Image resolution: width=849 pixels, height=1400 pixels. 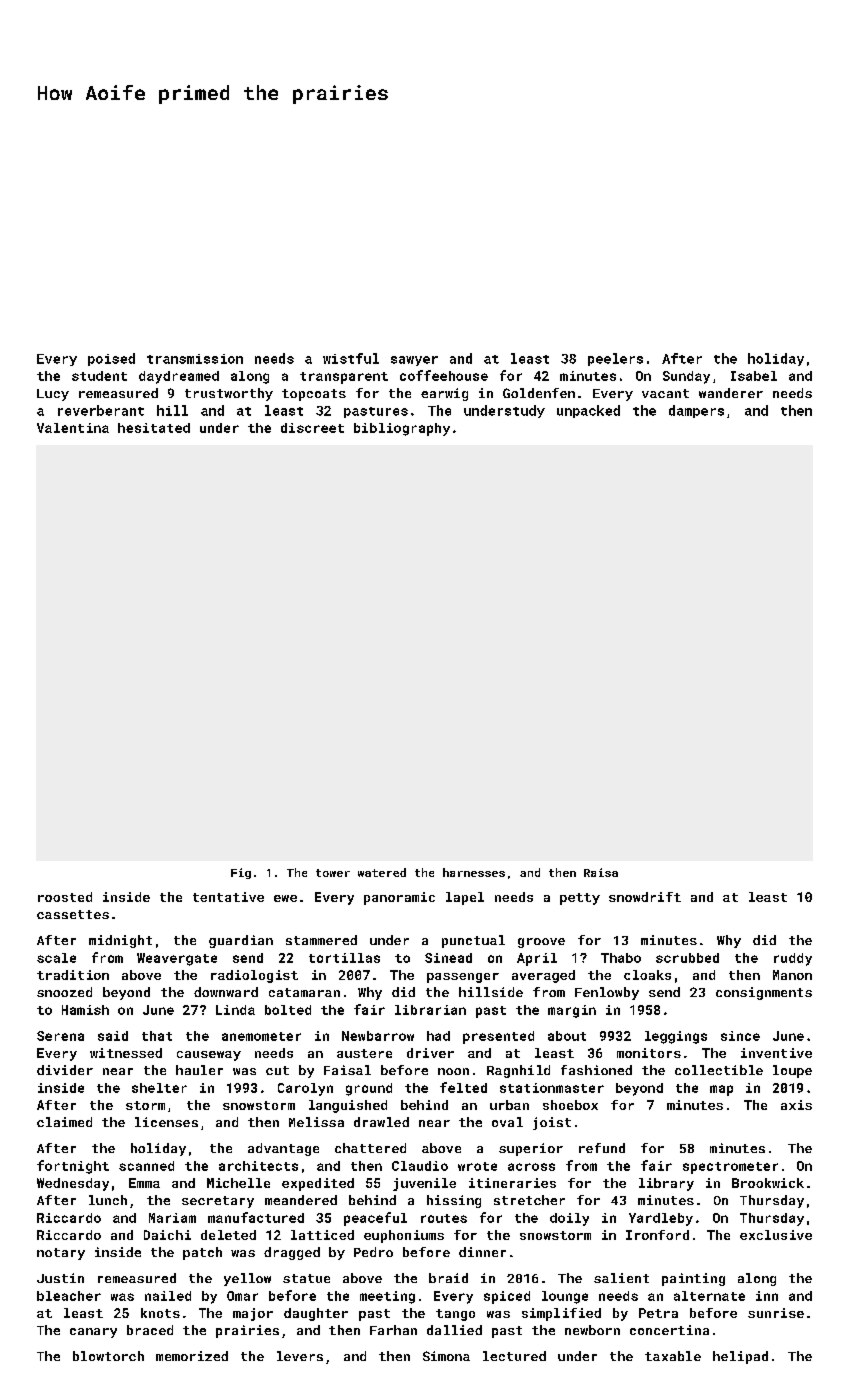 I want to click on claimed, so click(x=64, y=1122).
